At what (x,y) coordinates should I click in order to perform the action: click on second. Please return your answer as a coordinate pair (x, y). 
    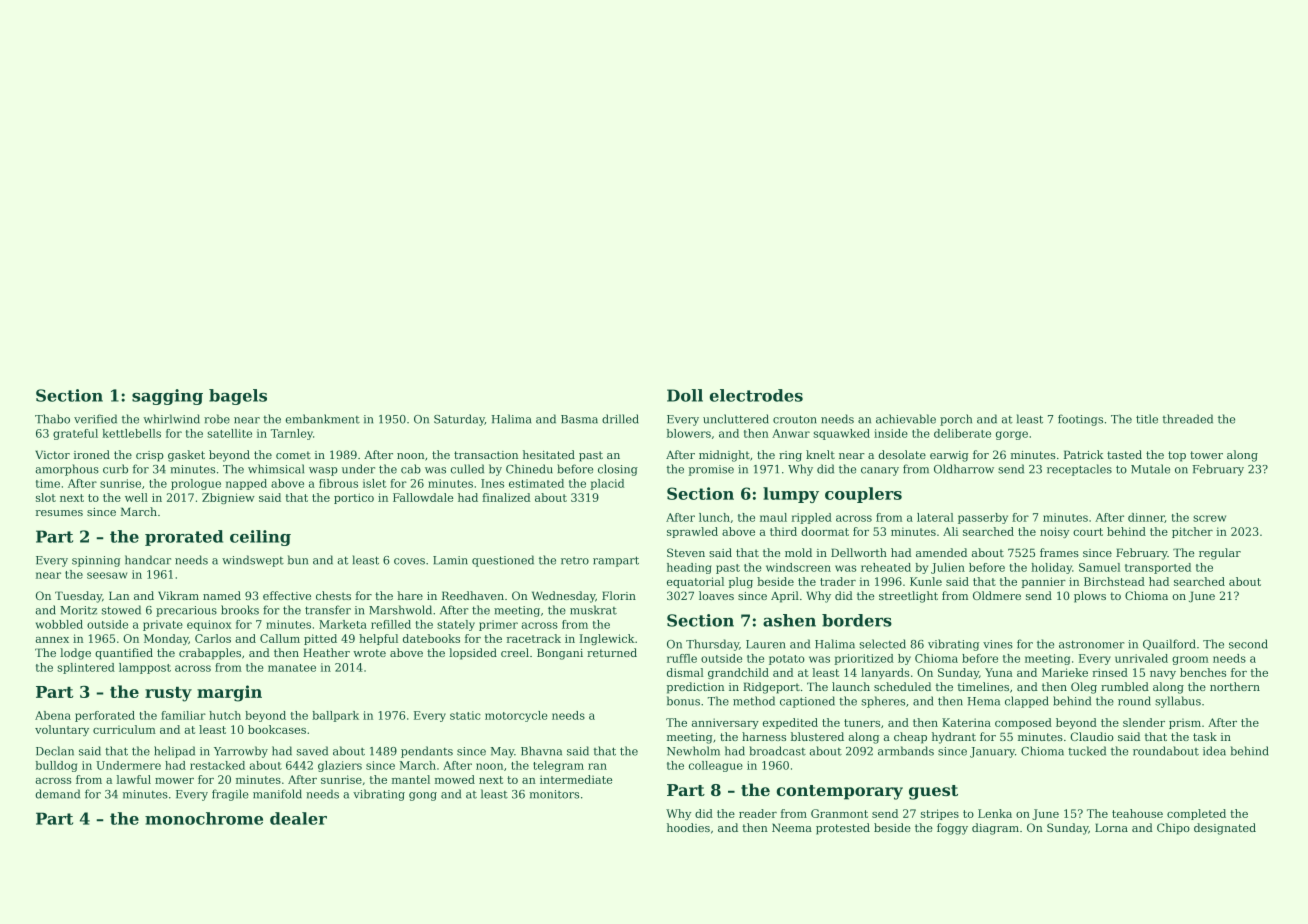
    Looking at the image, I should click on (1248, 644).
